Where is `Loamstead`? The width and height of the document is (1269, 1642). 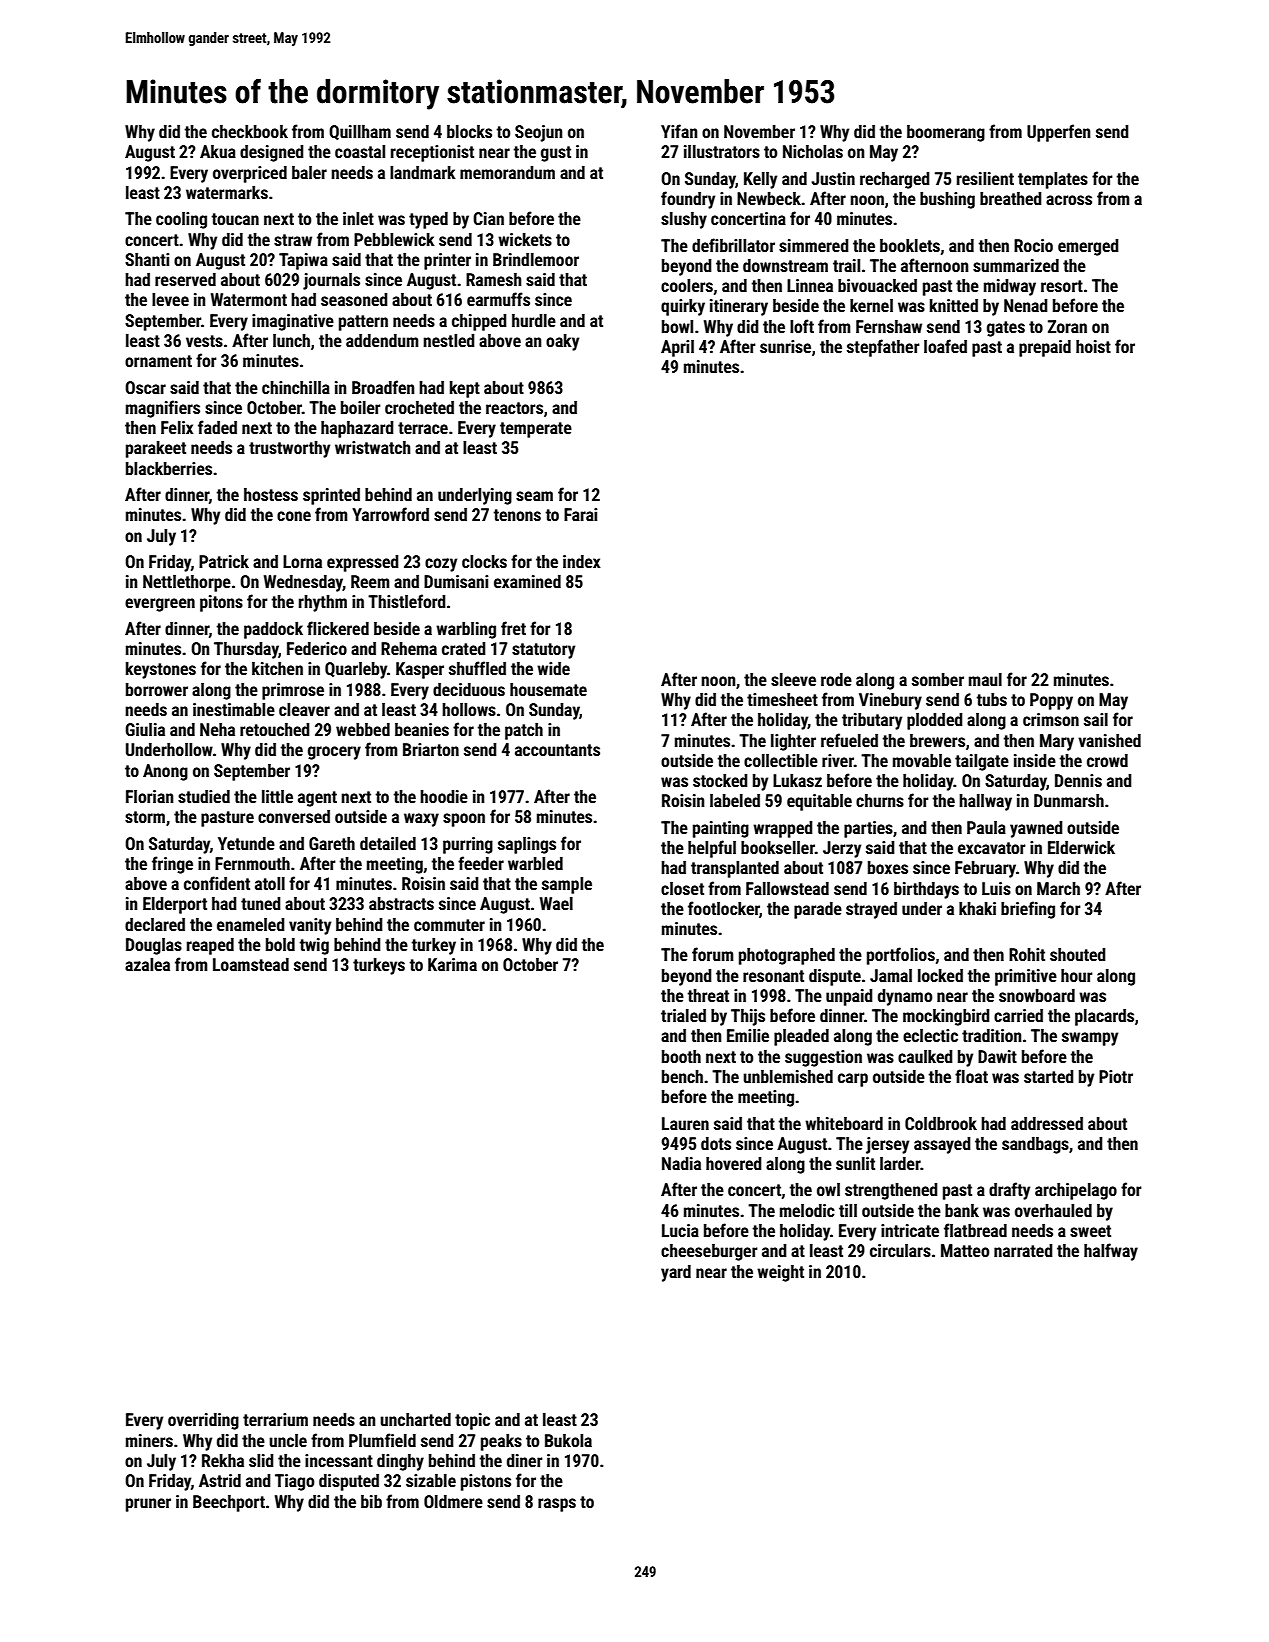 Loamstead is located at coordinates (251, 964).
